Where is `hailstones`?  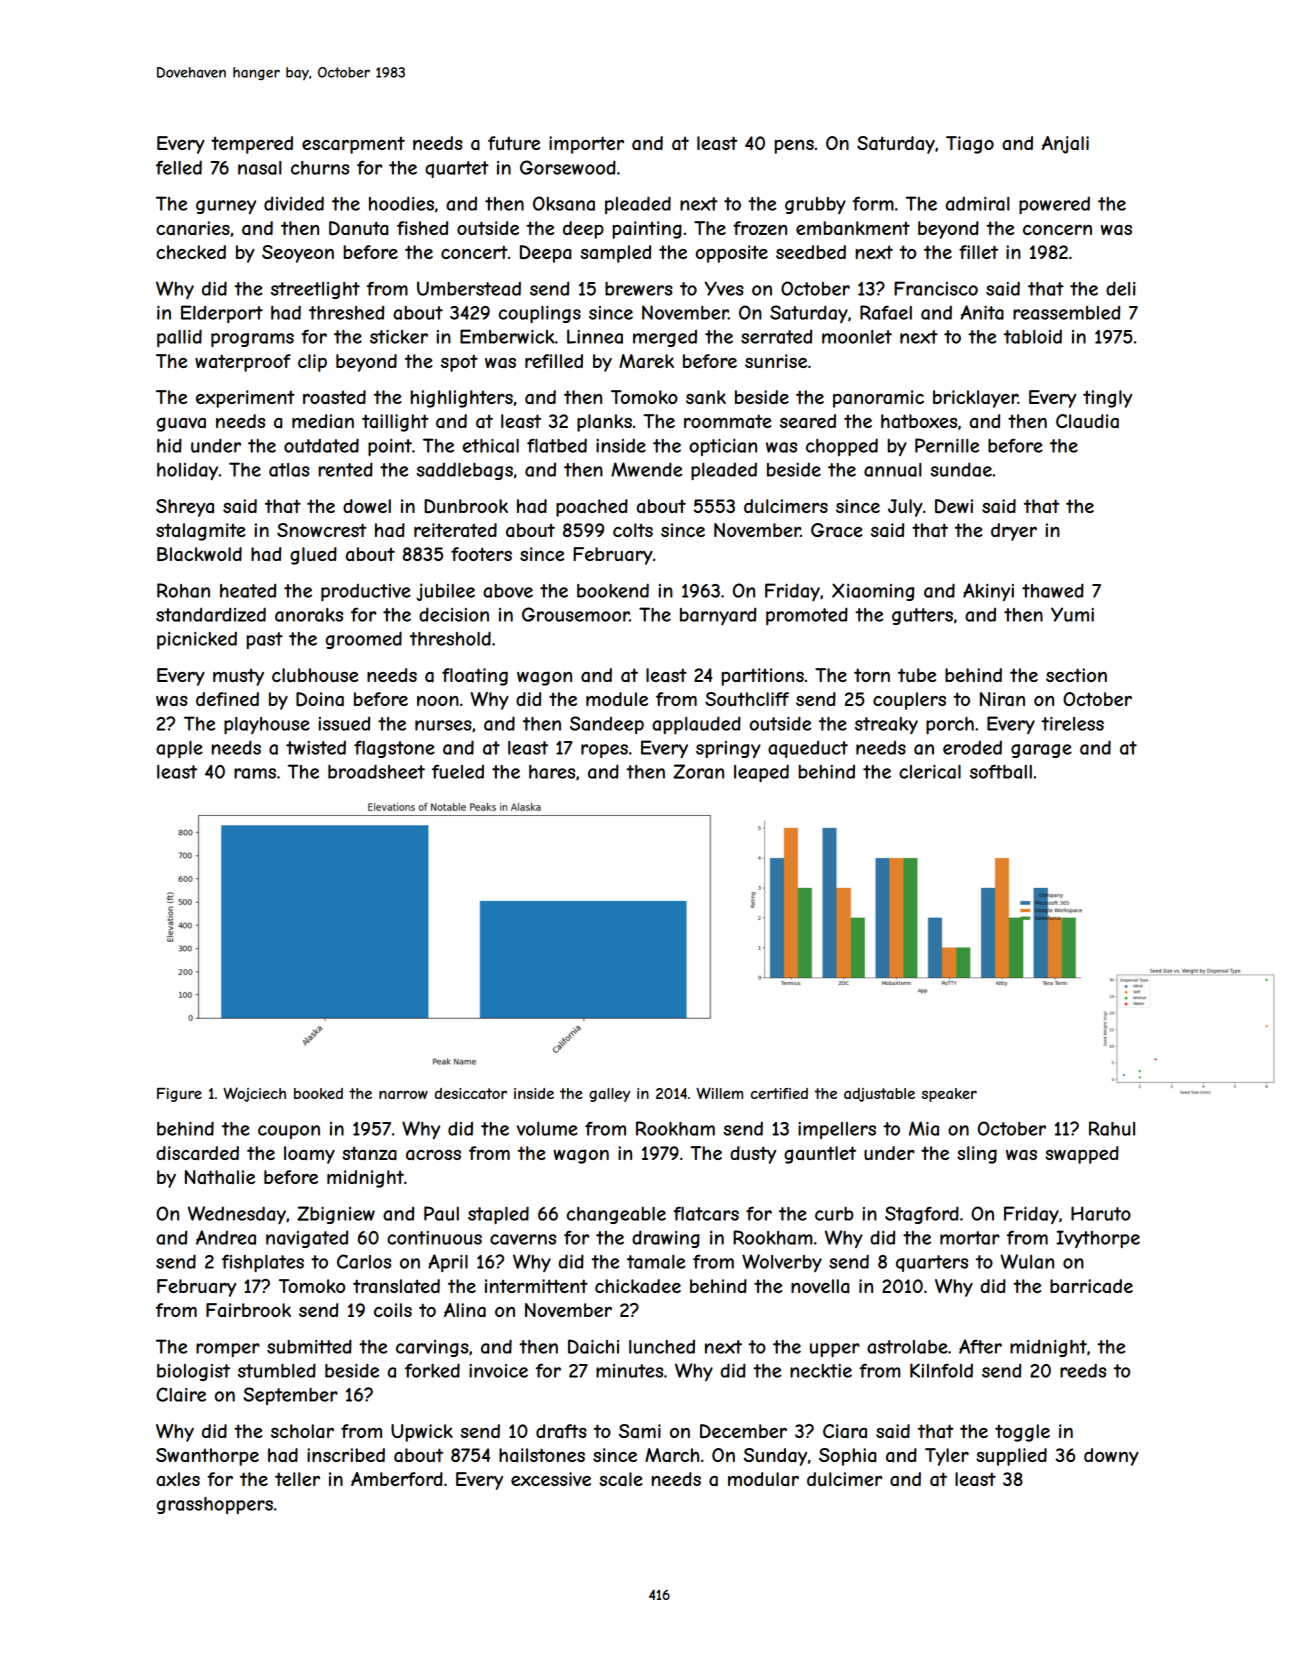 hailstones is located at coordinates (542, 1455).
